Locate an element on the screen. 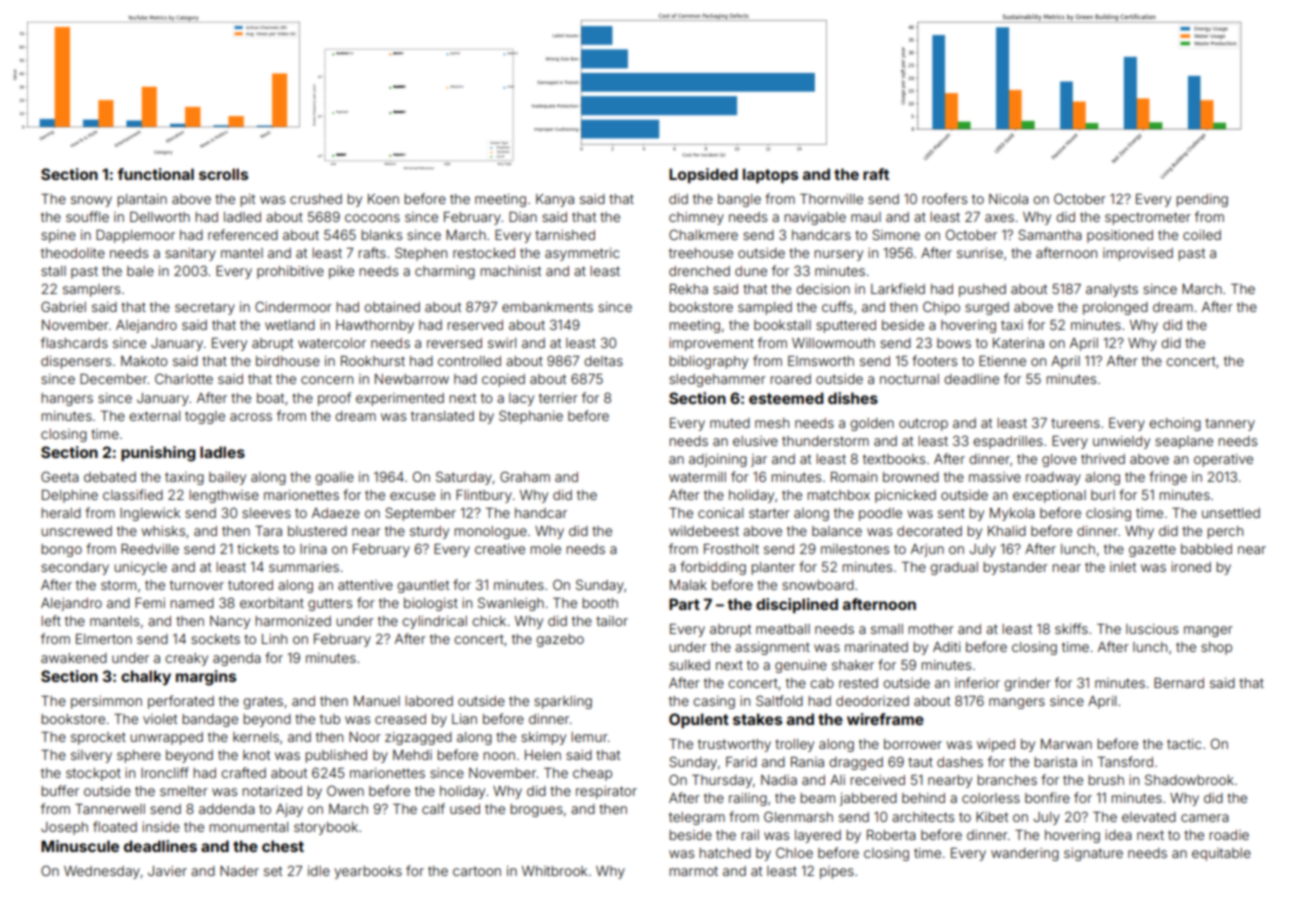 This screenshot has width=1308, height=924. Swanleigh is located at coordinates (511, 604).
